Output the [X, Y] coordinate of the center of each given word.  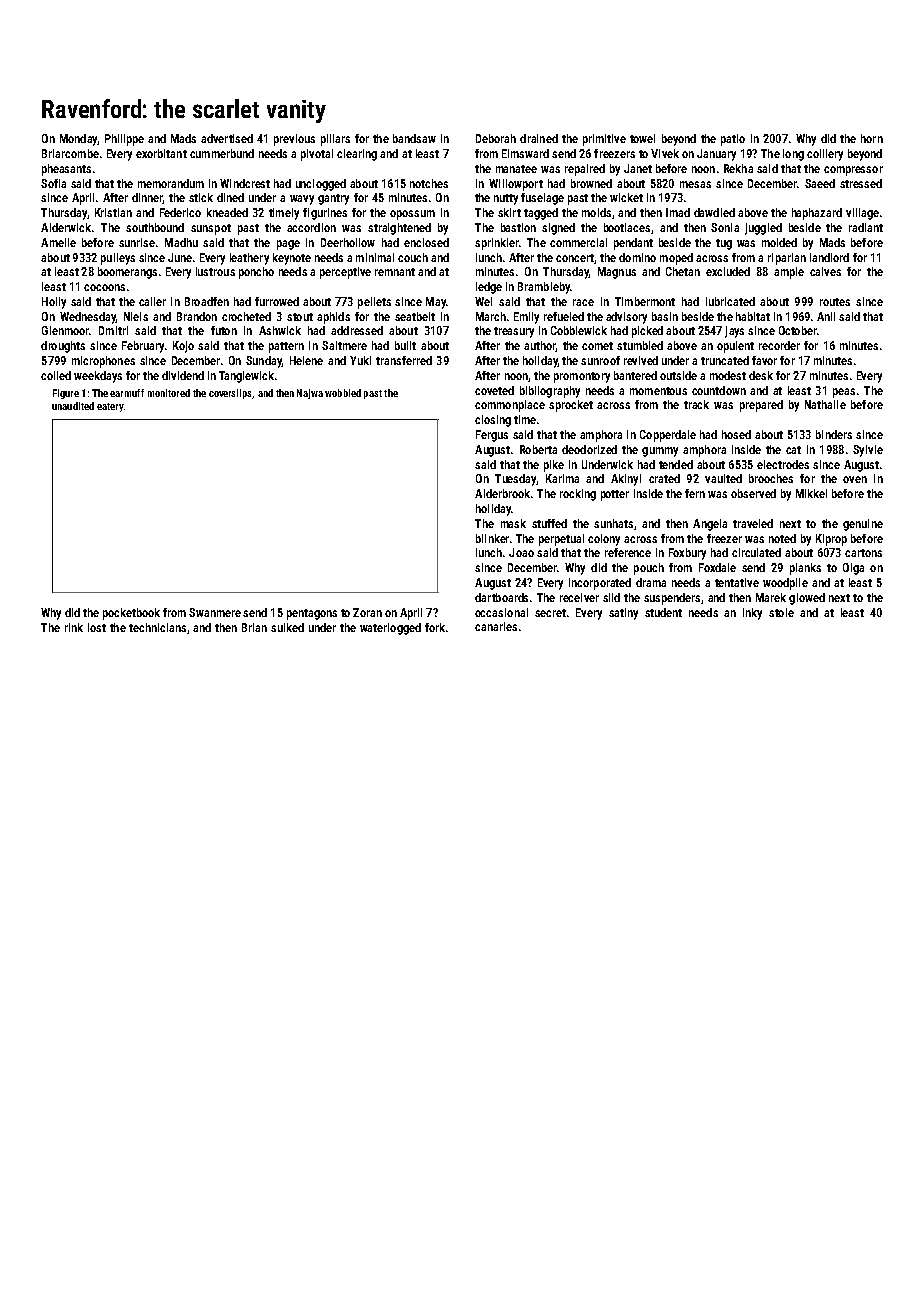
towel [642, 138]
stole [781, 612]
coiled [56, 375]
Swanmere [215, 612]
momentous [658, 391]
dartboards [501, 597]
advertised [227, 138]
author [540, 346]
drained [539, 138]
